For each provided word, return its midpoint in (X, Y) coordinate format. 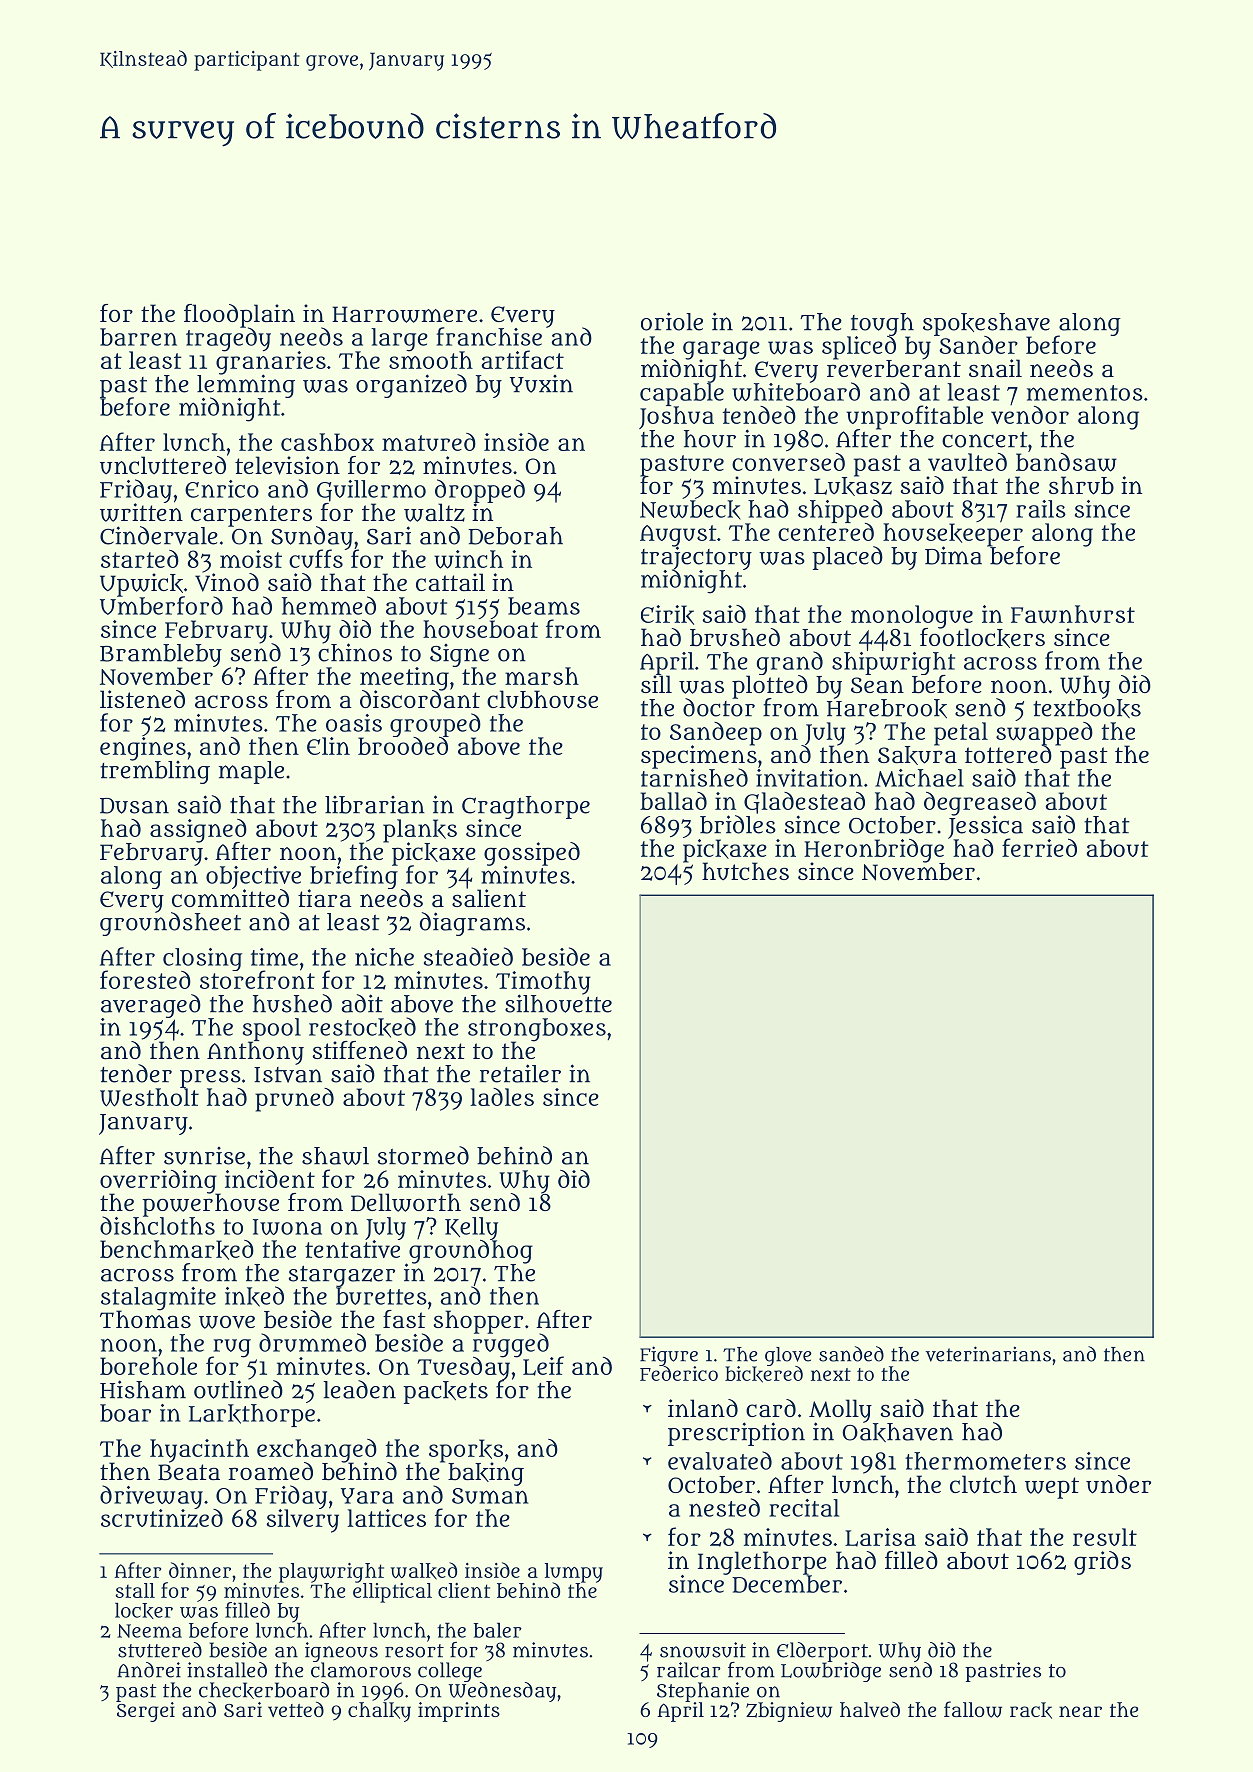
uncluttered (163, 465)
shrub (1081, 485)
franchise (489, 337)
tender (136, 1073)
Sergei (146, 1712)
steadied (468, 956)
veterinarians (988, 1354)
